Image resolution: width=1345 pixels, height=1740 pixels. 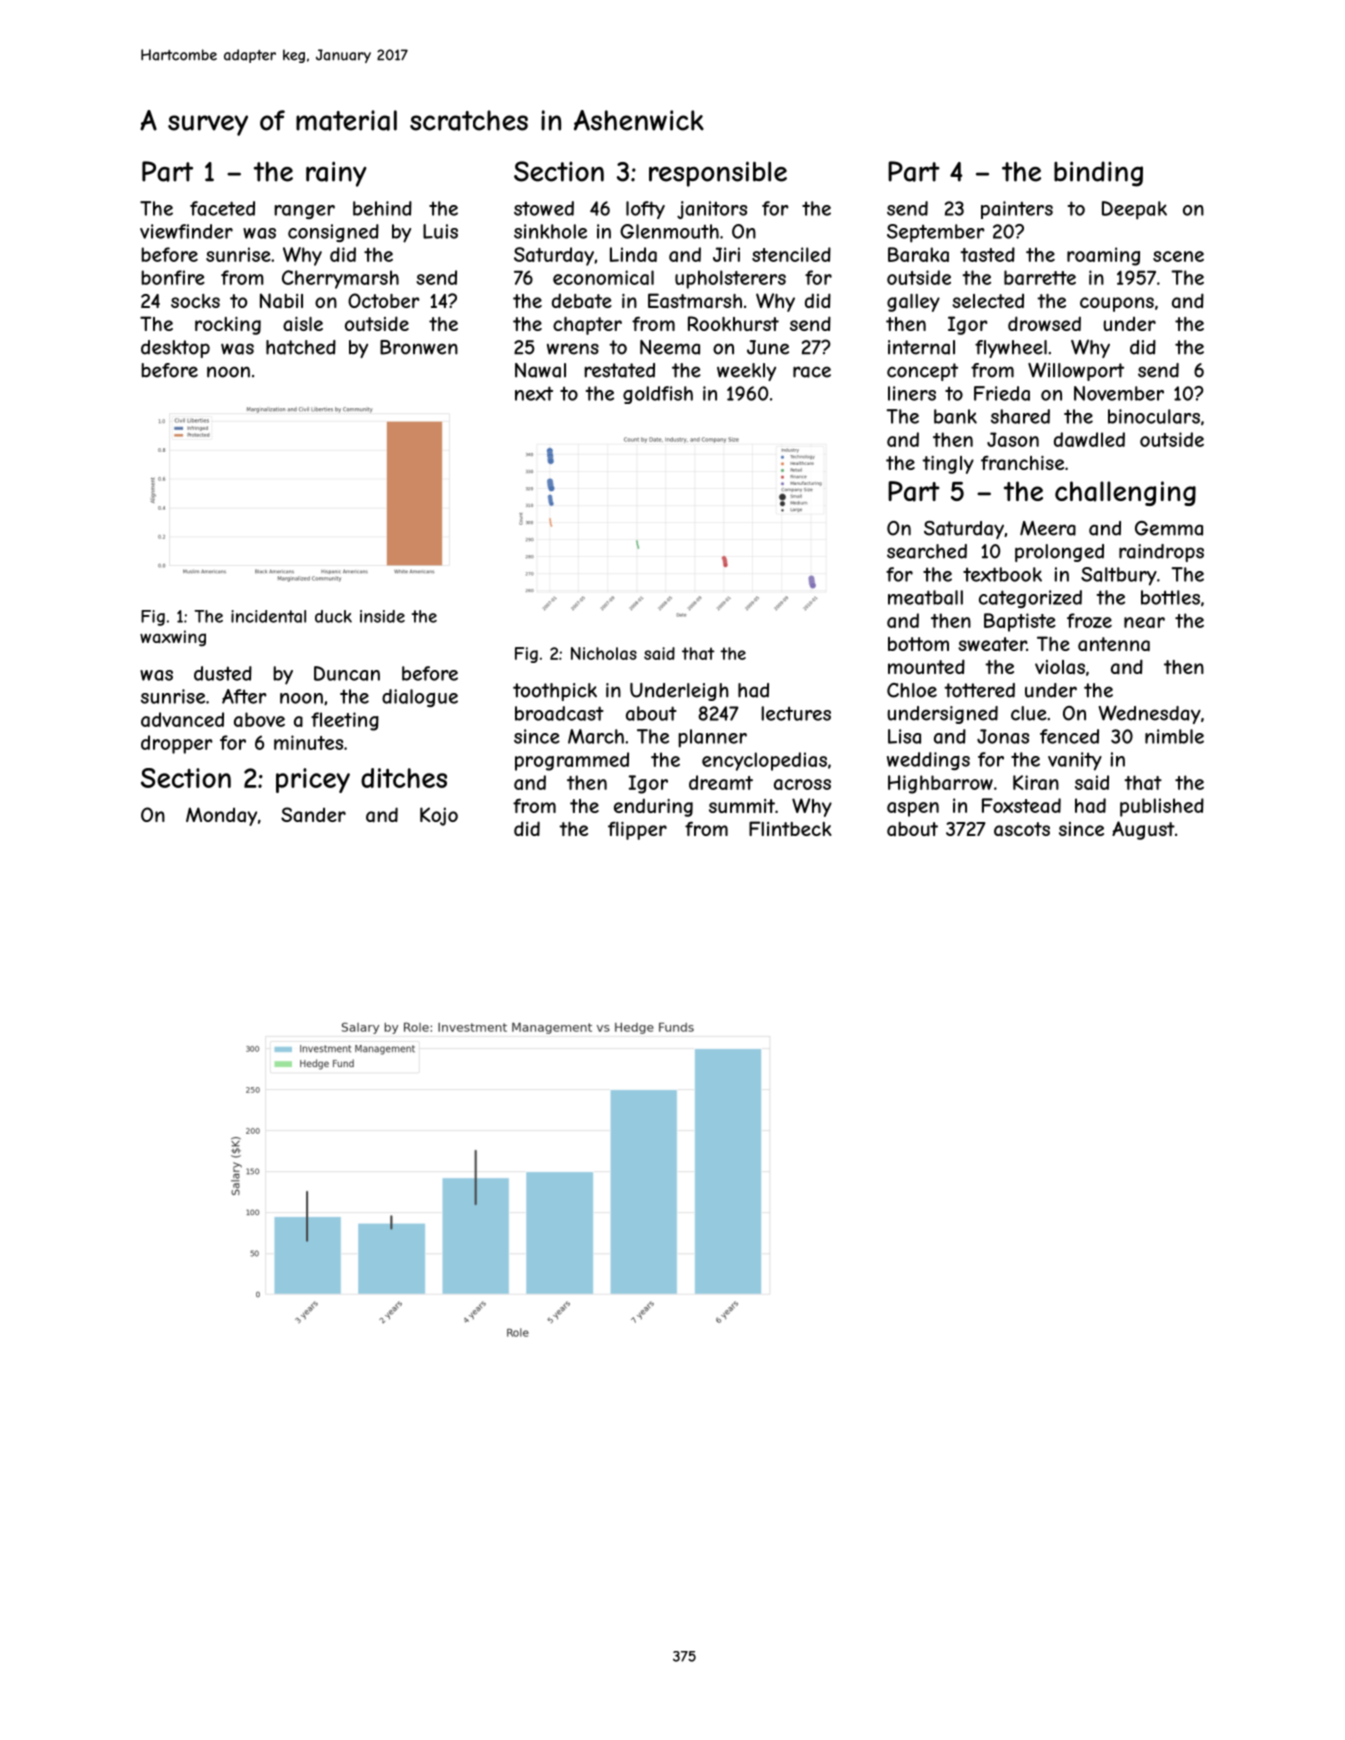 What do you see at coordinates (534, 393) in the image?
I see `next` at bounding box center [534, 393].
